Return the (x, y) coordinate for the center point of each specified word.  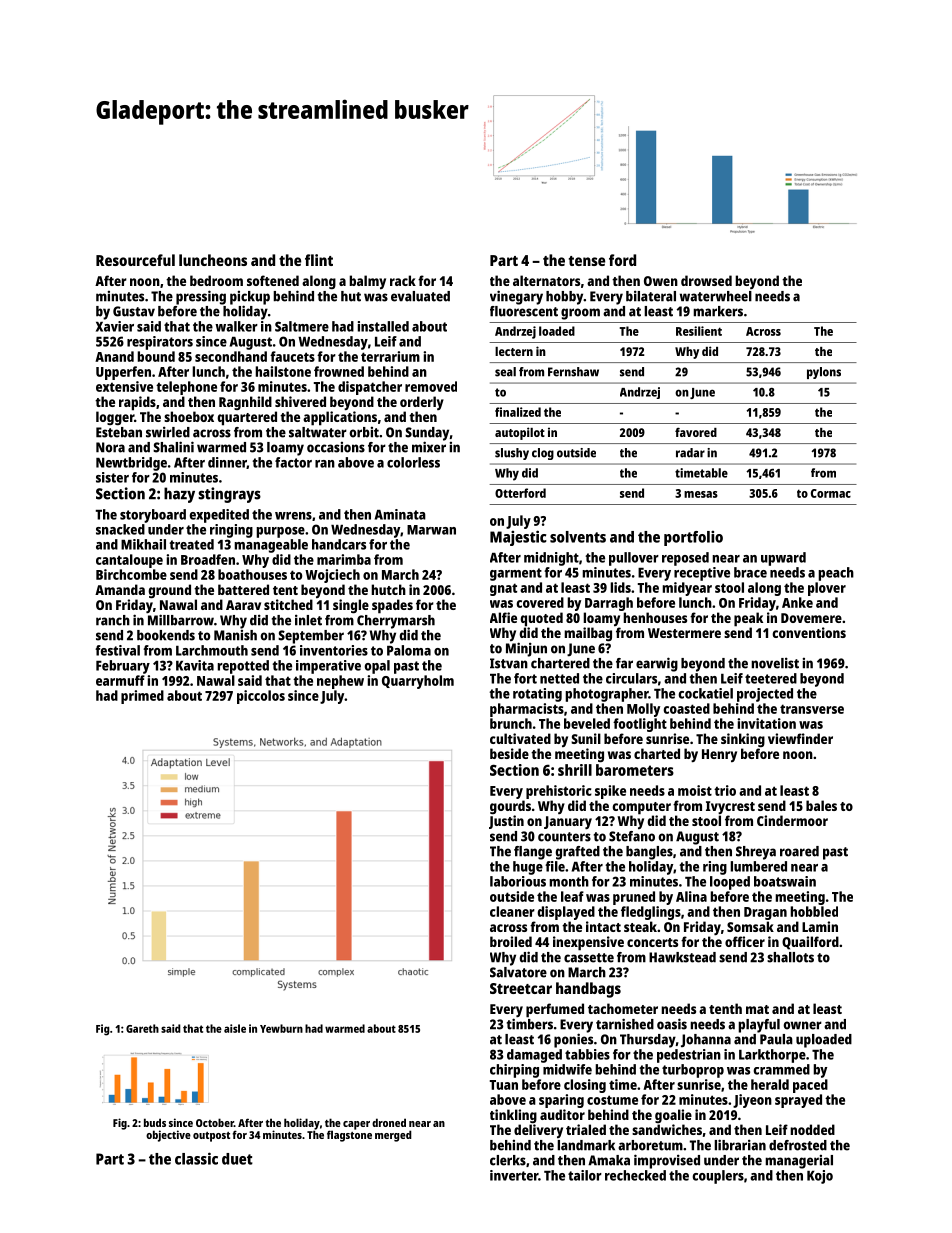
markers (718, 311)
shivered (300, 401)
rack (403, 280)
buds (155, 1122)
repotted (243, 667)
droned (389, 1122)
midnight (551, 559)
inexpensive (588, 943)
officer (745, 941)
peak (748, 619)
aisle (235, 1028)
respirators (160, 343)
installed (383, 326)
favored (696, 432)
